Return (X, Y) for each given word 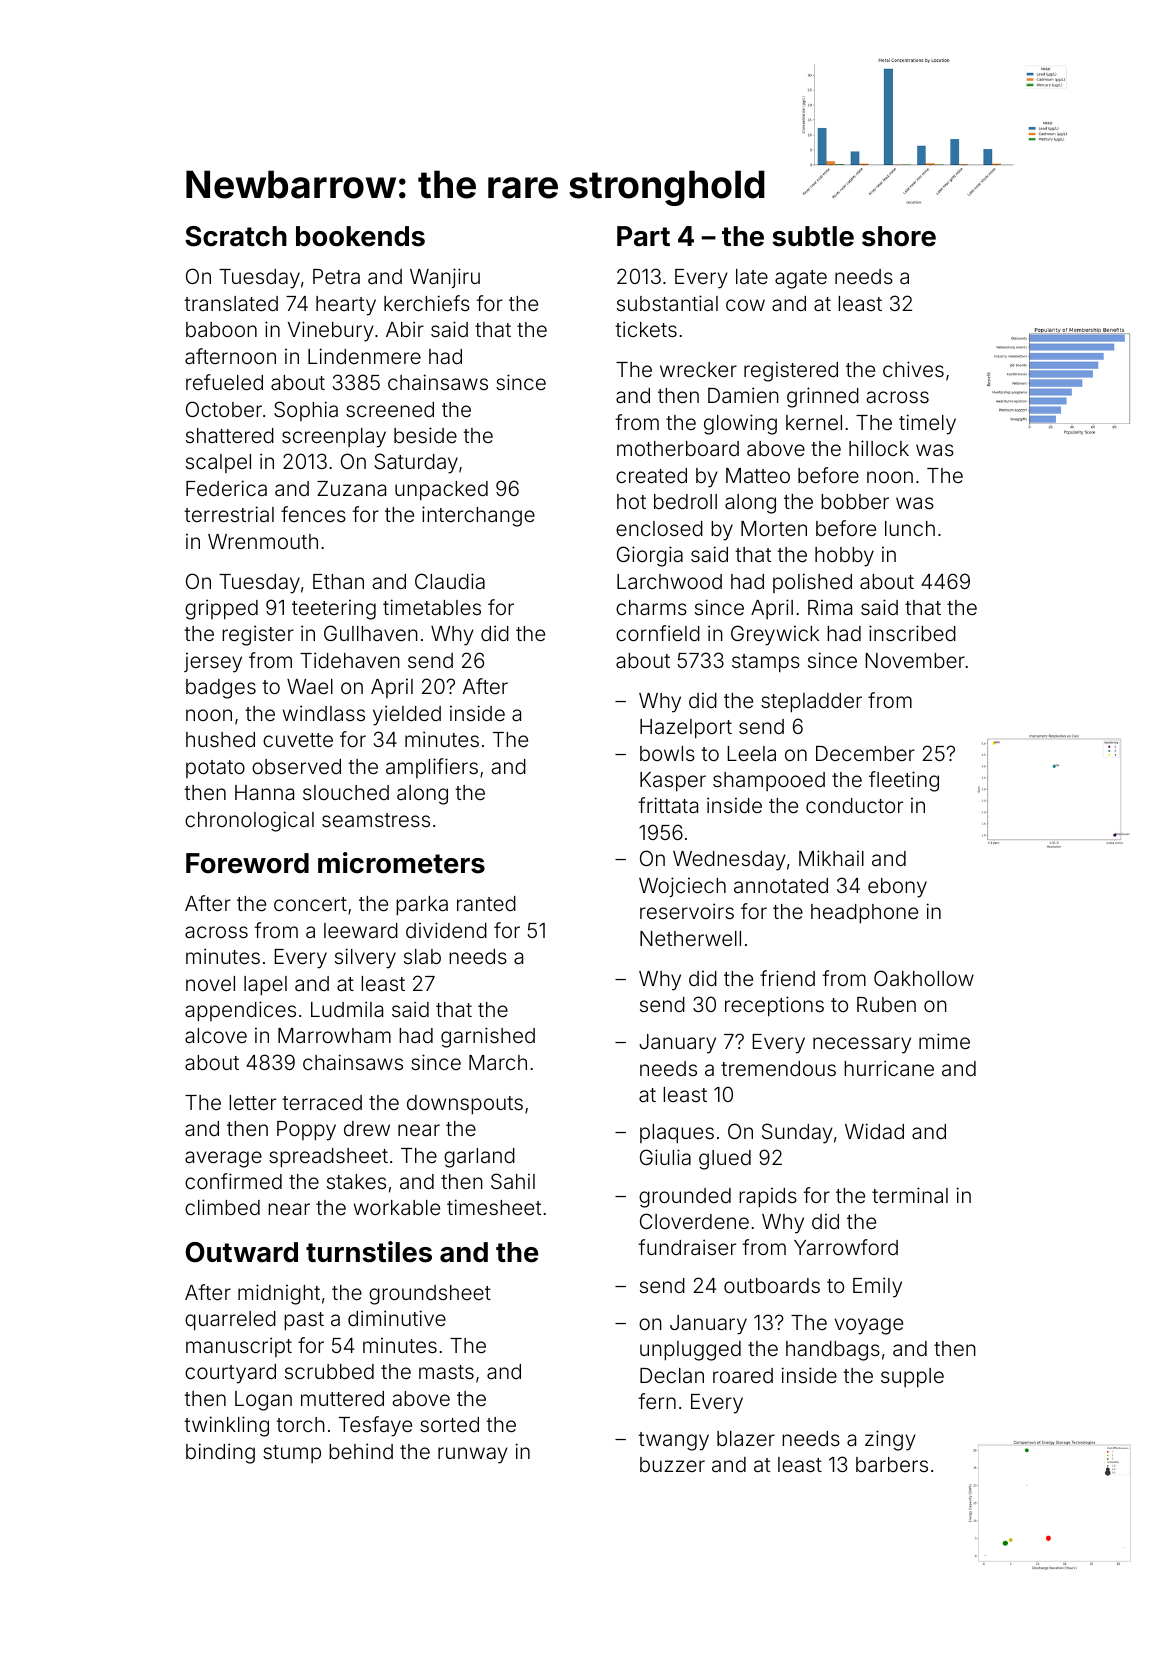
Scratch (236, 236)
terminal (910, 1195)
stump (292, 1454)
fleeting (904, 781)
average (223, 1159)
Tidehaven (350, 660)
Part (643, 236)
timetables (432, 607)
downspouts (465, 1105)
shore (899, 236)
